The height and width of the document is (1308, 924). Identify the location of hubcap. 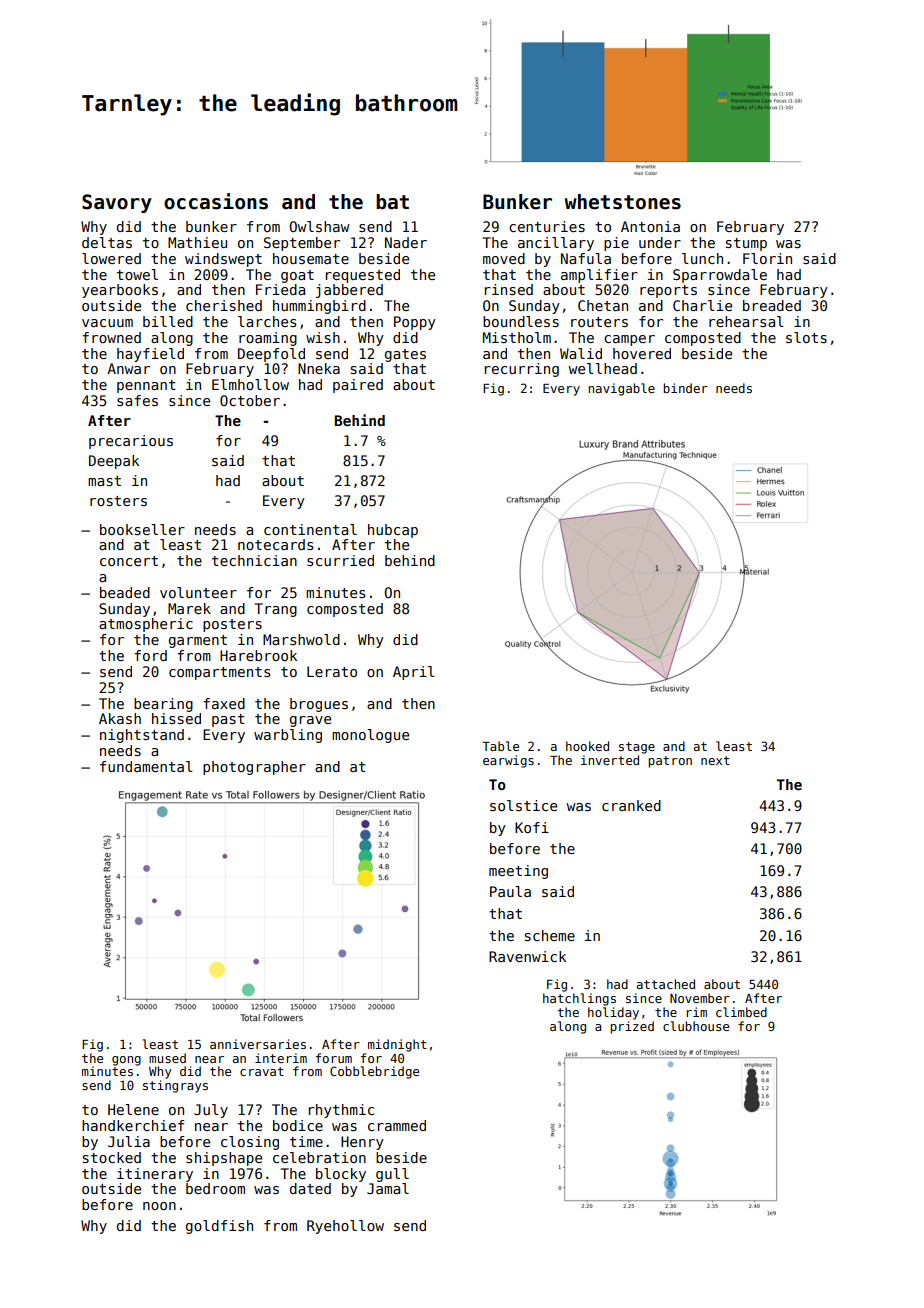
(393, 531).
